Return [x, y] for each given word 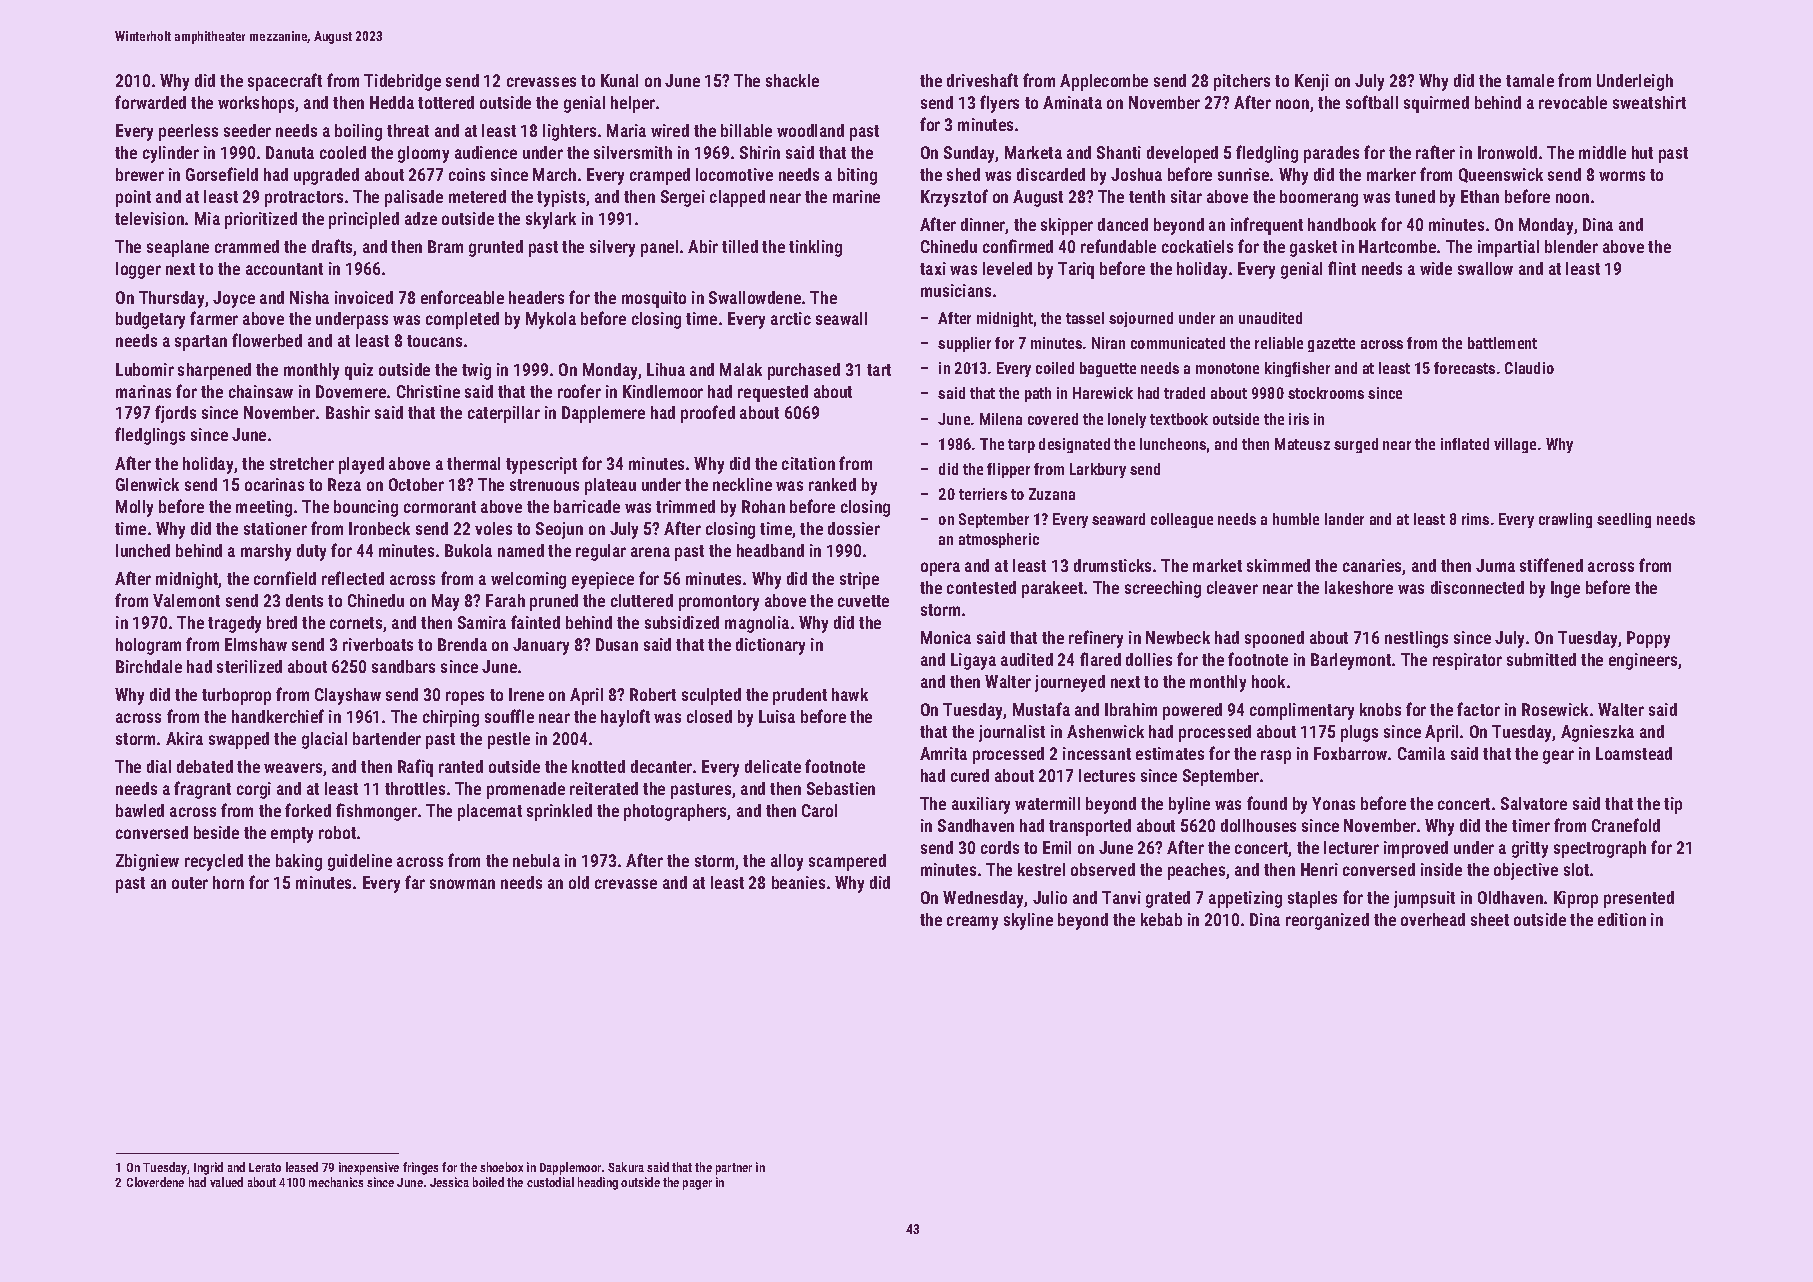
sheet [1490, 919]
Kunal [619, 80]
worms [1622, 176]
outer [190, 883]
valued [226, 1182]
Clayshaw [348, 696]
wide [1436, 268]
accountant [284, 269]
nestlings [1416, 639]
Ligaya [973, 661]
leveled [1007, 268]
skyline [1028, 921]
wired [670, 130]
